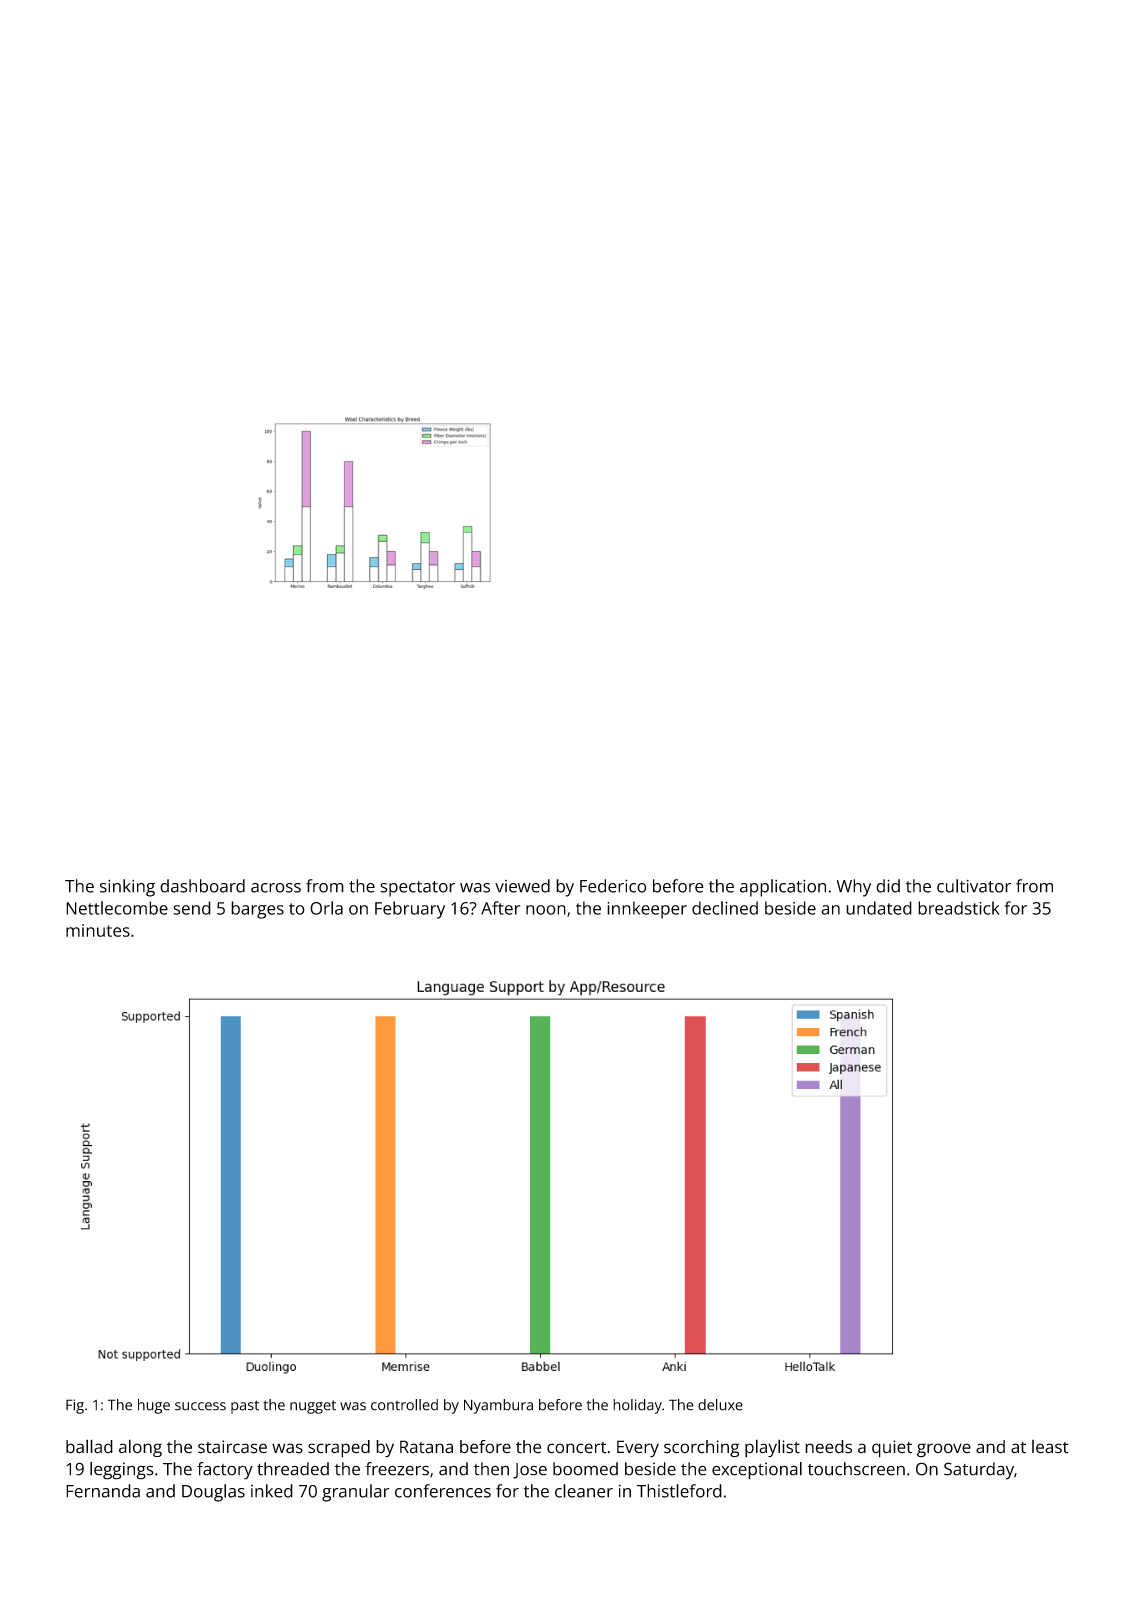  I want to click on deluxe, so click(720, 1405).
